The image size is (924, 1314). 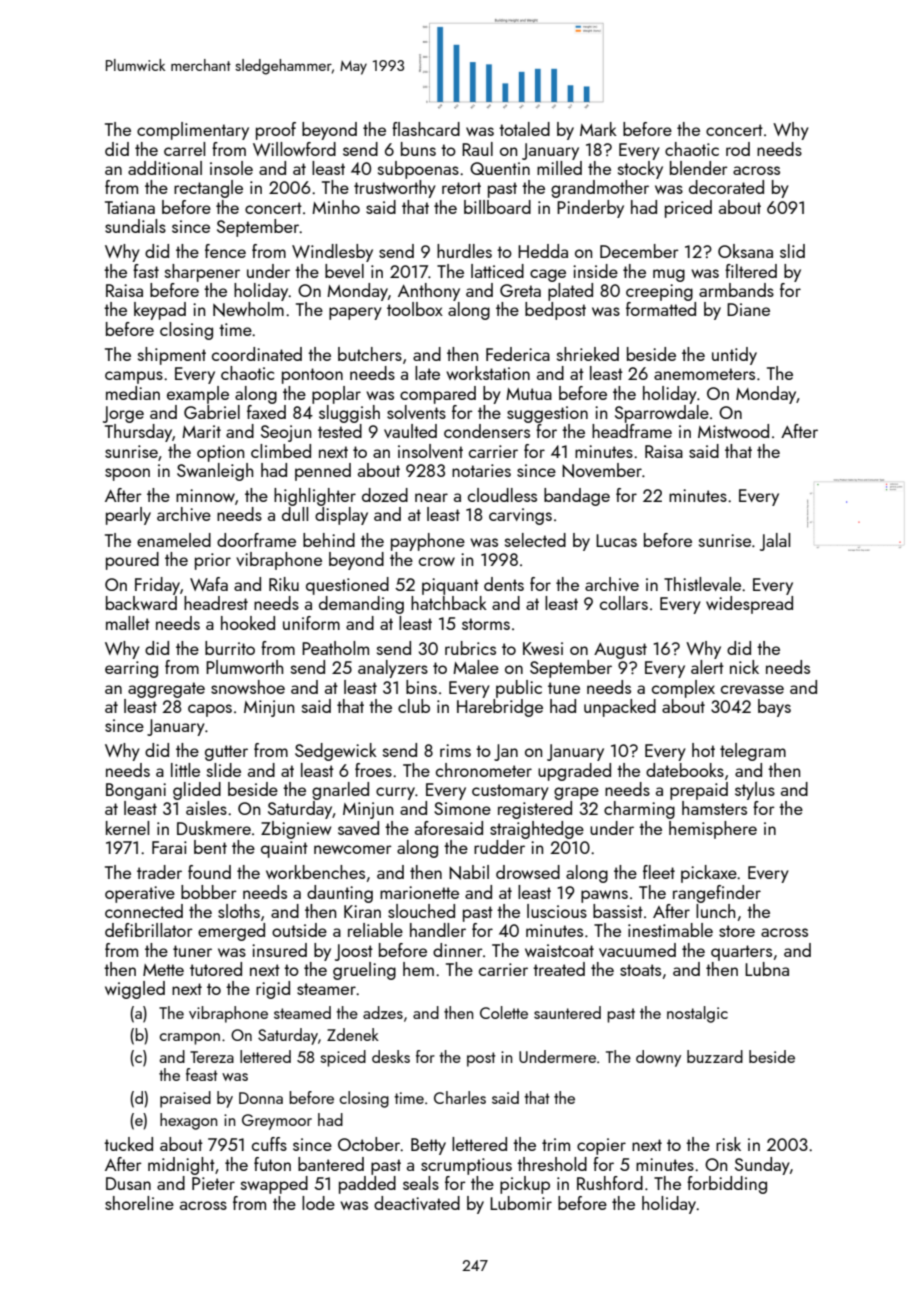 I want to click on Federica, so click(x=518, y=354).
